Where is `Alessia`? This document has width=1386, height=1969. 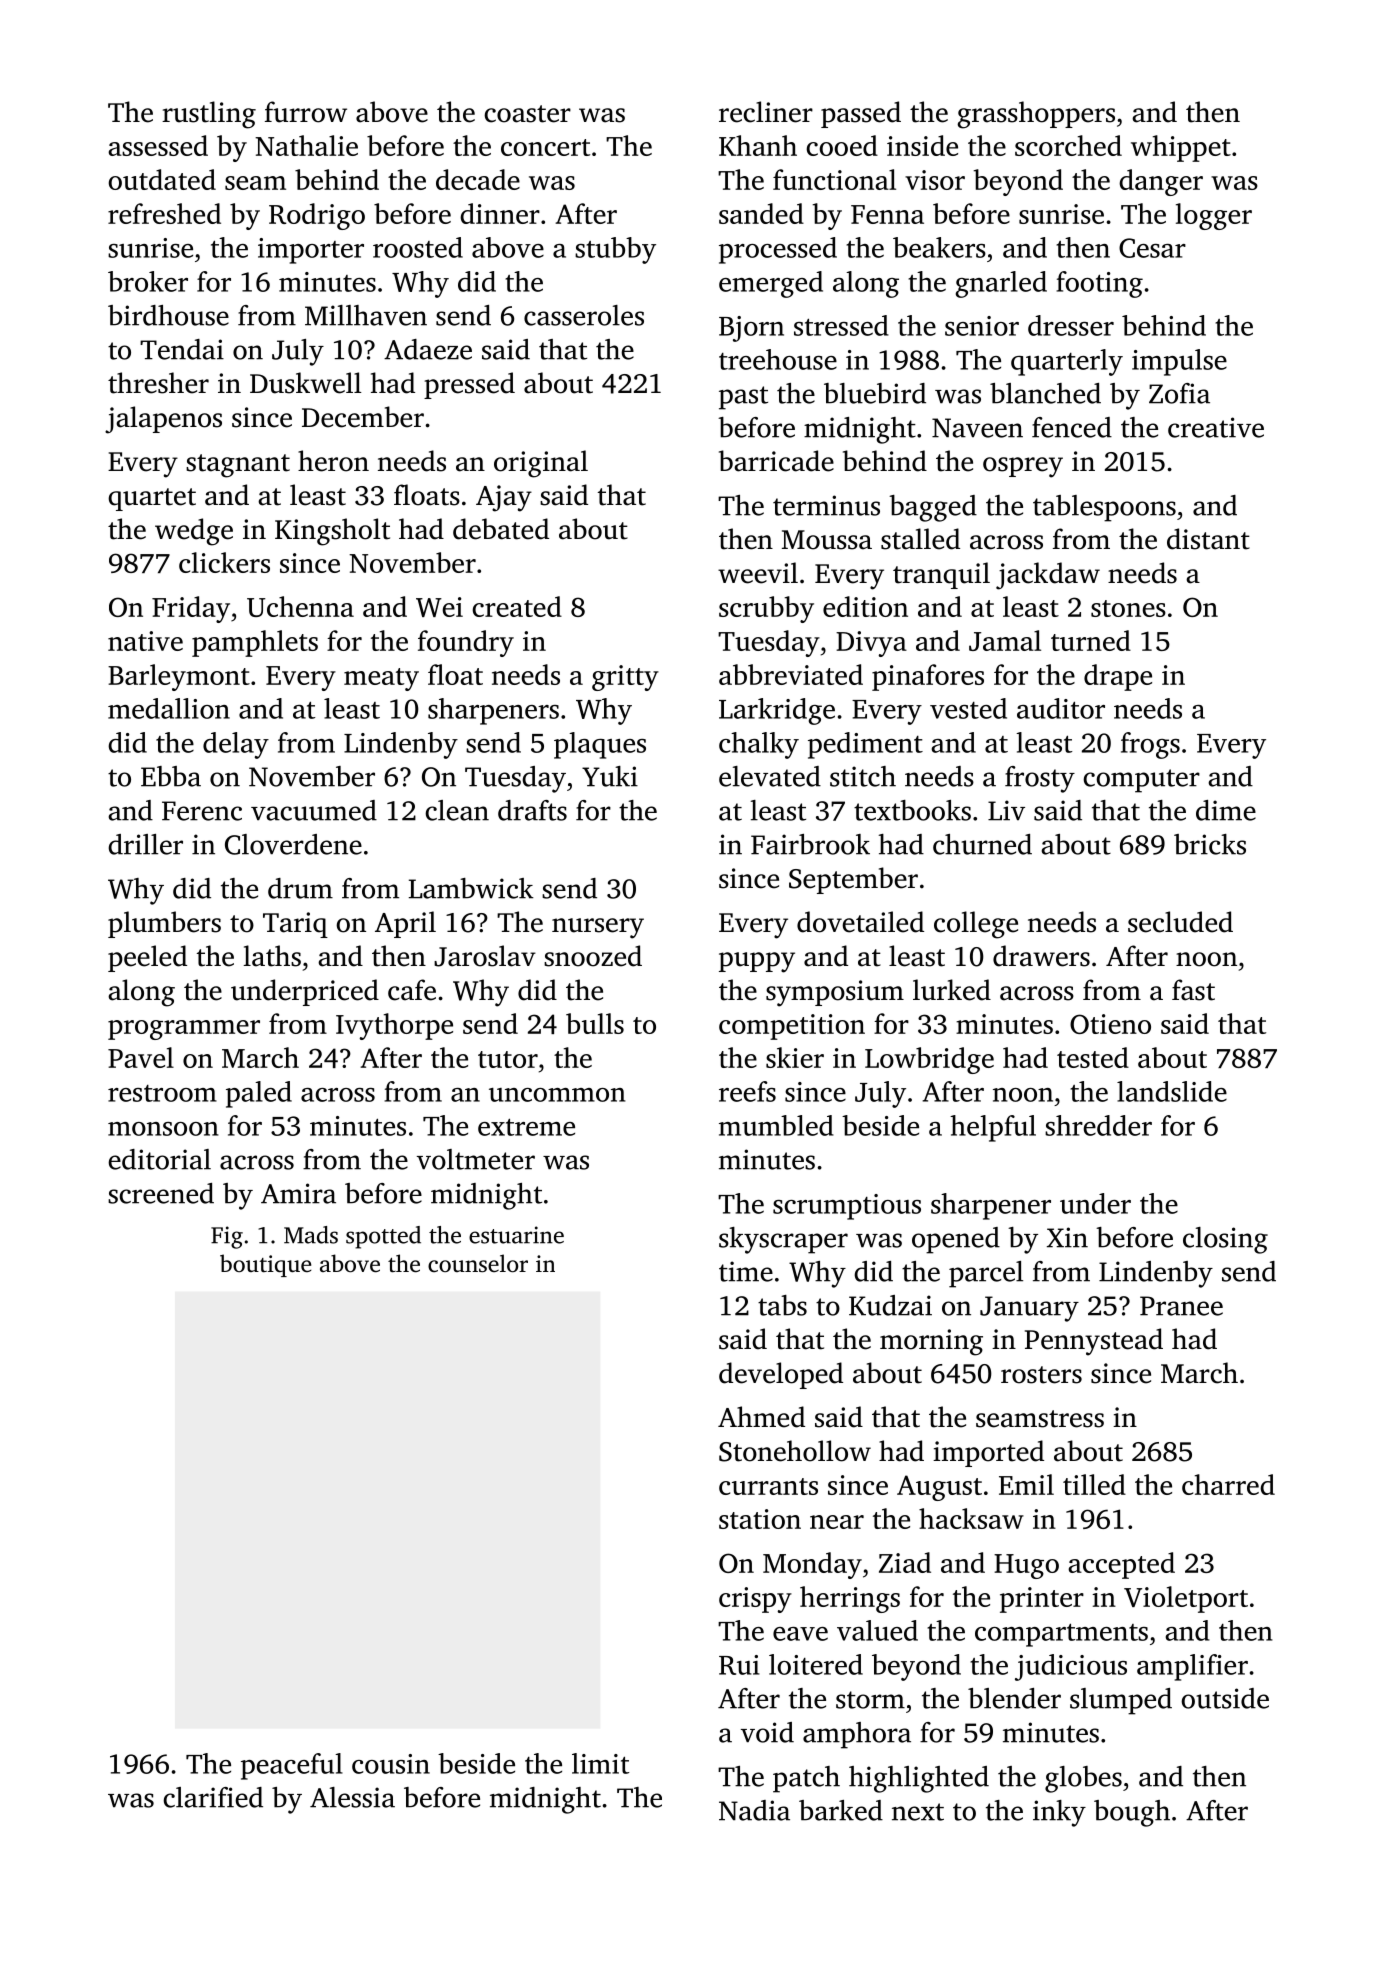 Alessia is located at coordinates (352, 1797).
